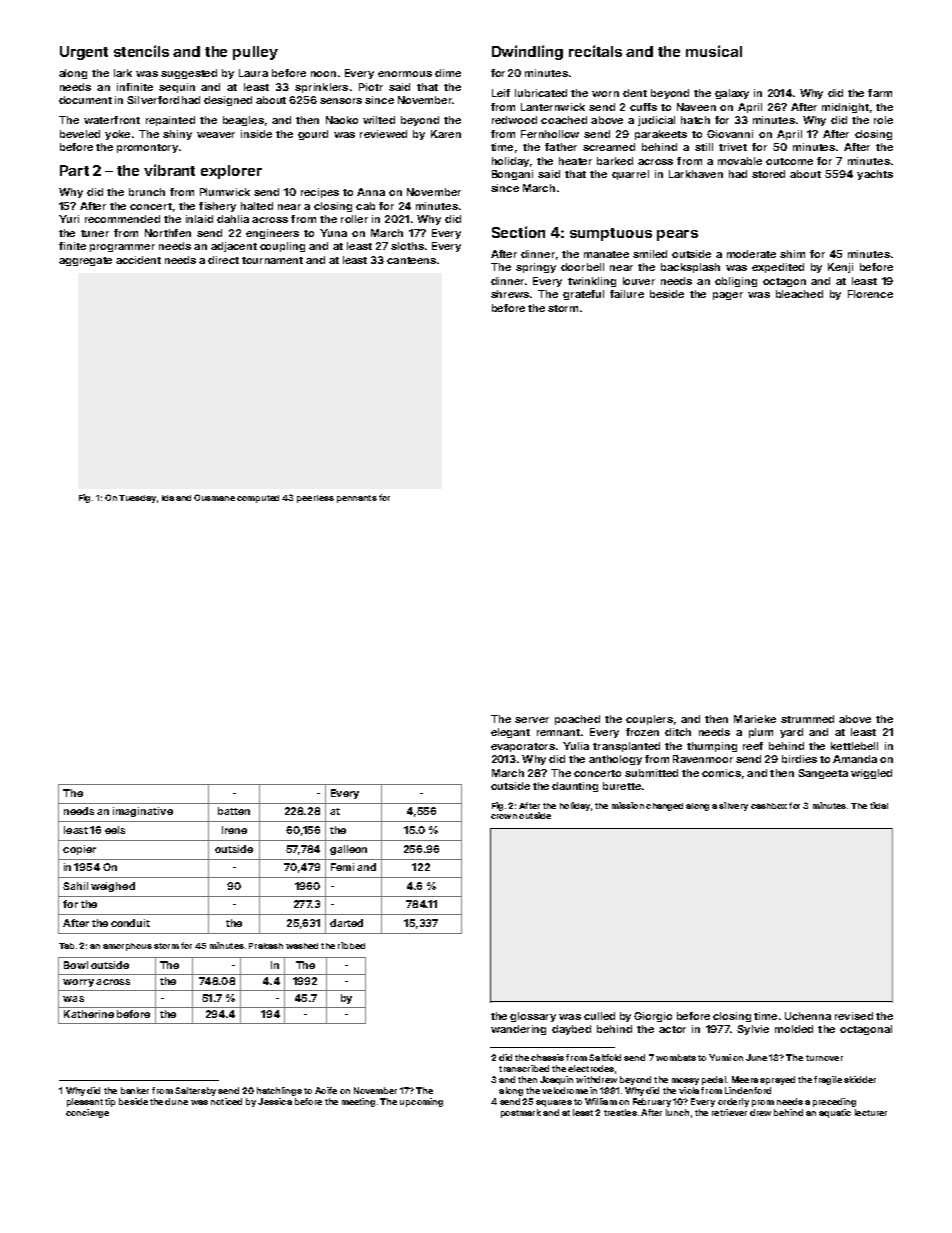 The image size is (952, 1233). Describe the element at coordinates (143, 812) in the page. I see `imaginative` at that location.
